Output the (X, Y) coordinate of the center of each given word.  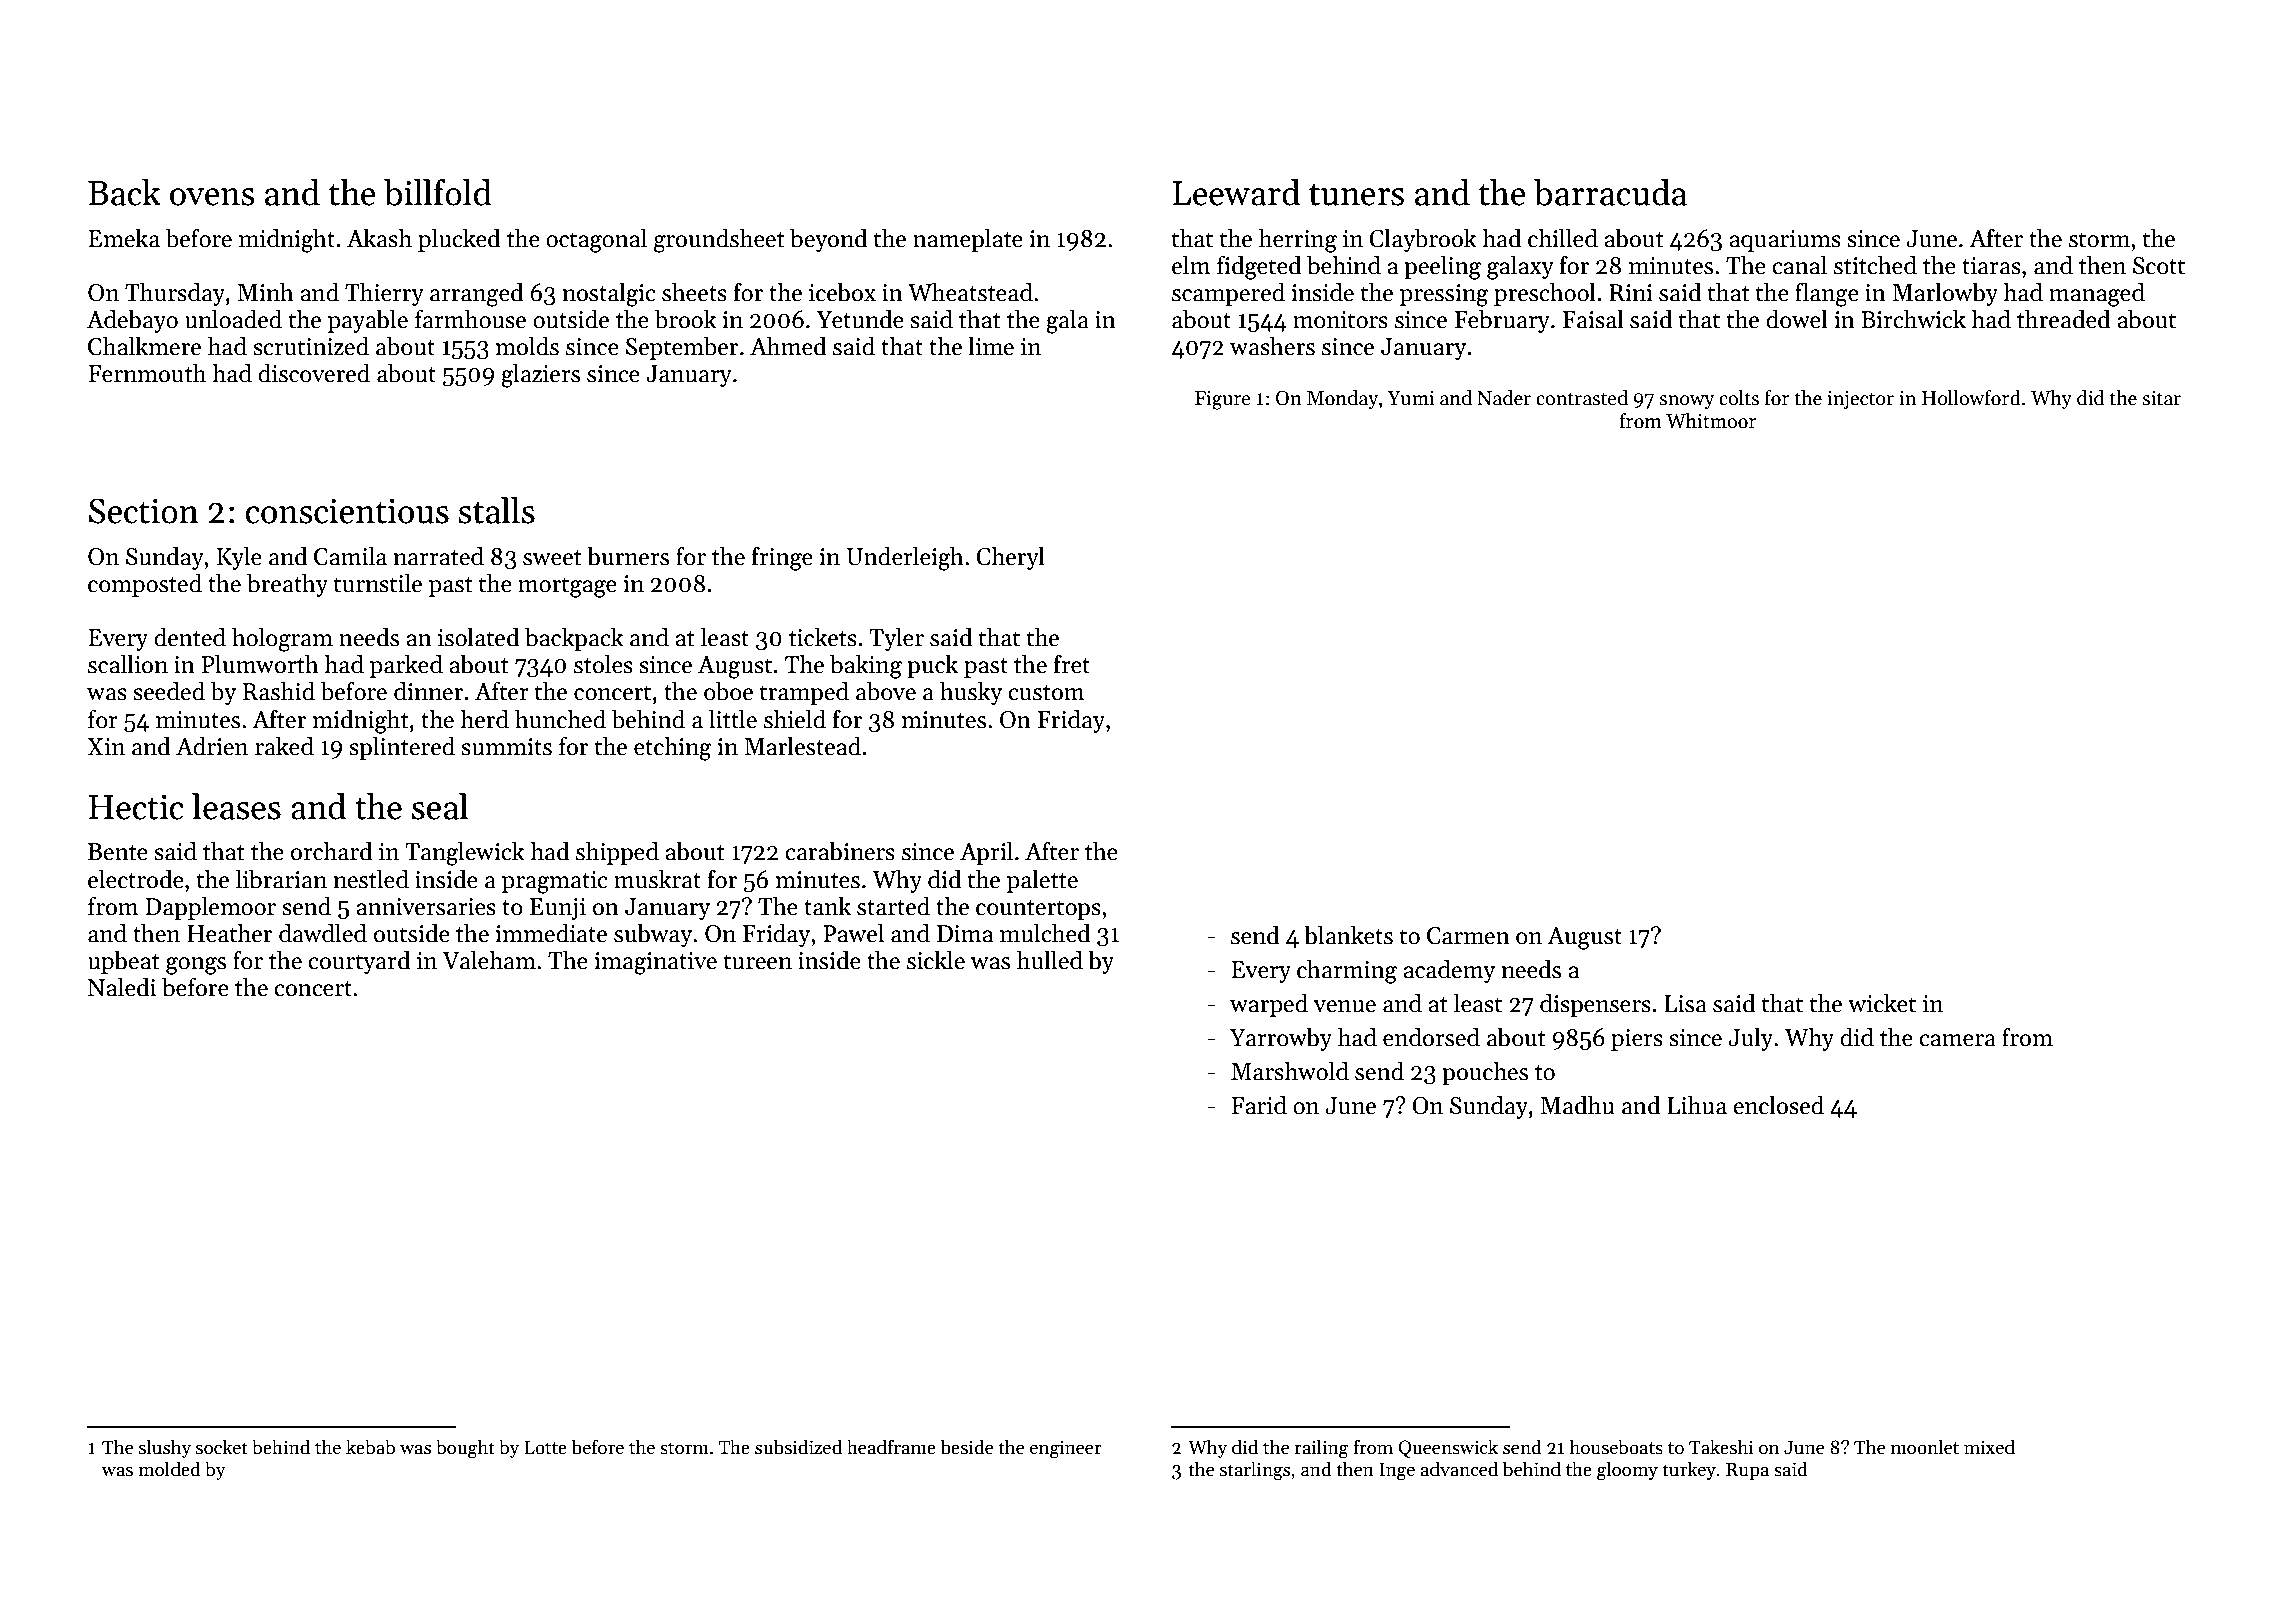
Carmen (1468, 936)
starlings (1255, 1471)
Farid (1259, 1105)
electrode (136, 879)
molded (169, 1469)
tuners (1356, 194)
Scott (2159, 266)
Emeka (124, 238)
